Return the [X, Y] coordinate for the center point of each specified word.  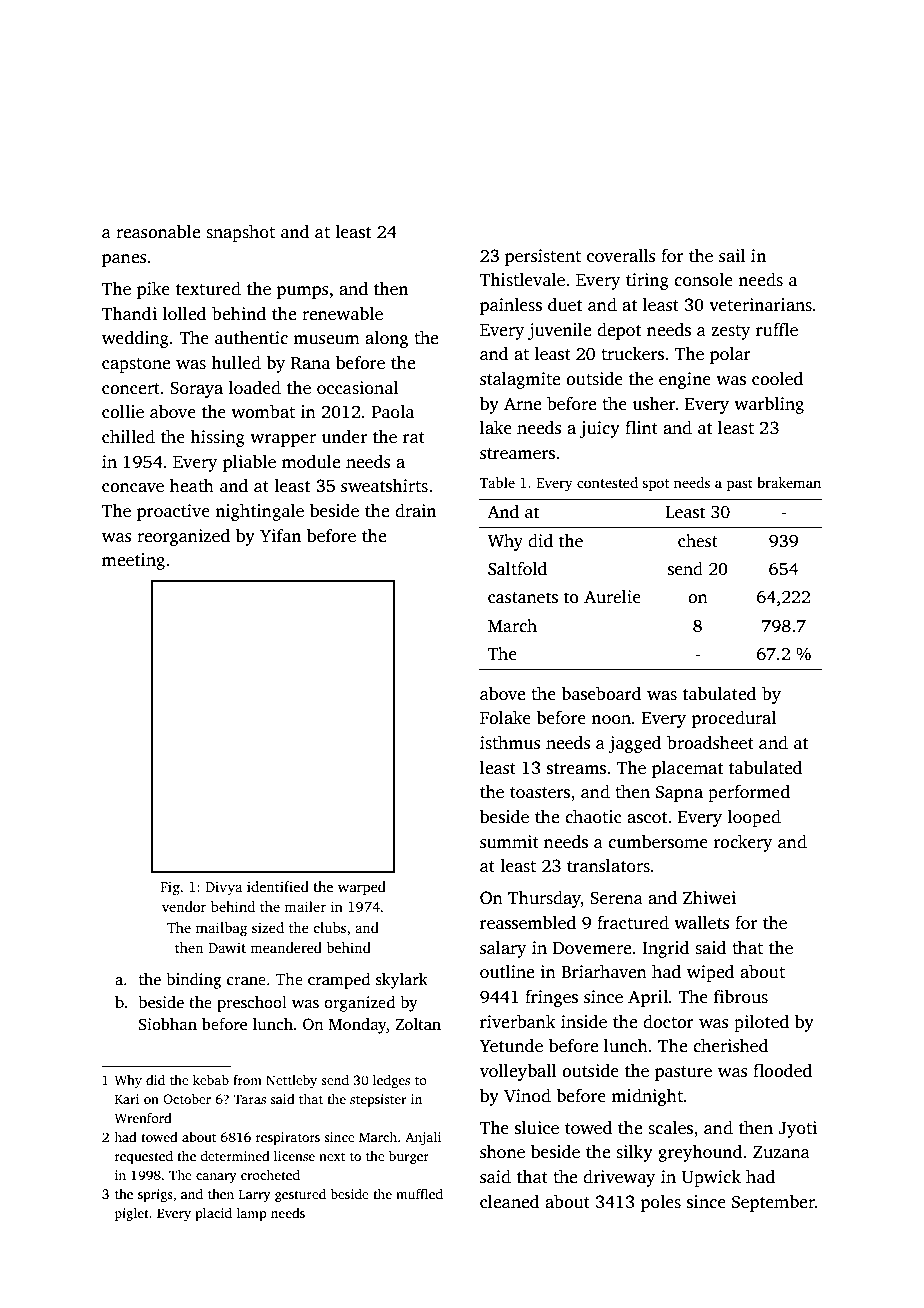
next [332, 1157]
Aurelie [612, 597]
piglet [132, 1214]
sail [732, 256]
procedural [734, 719]
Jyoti [797, 1129]
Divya [223, 888]
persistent [543, 257]
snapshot [240, 233]
